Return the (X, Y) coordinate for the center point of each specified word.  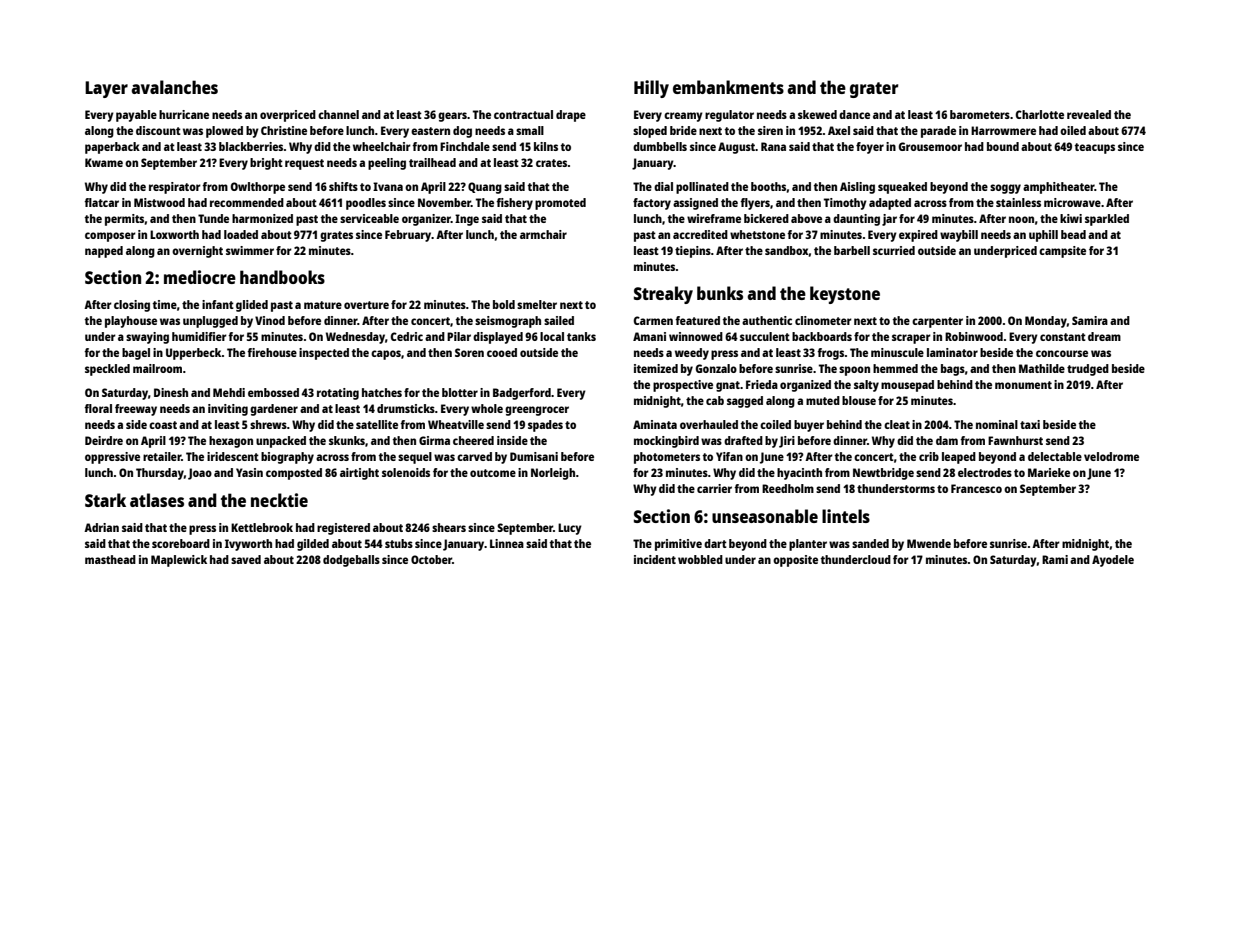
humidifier (199, 336)
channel (338, 114)
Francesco (976, 488)
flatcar (101, 202)
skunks (347, 440)
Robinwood (974, 336)
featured (697, 320)
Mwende (929, 543)
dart (715, 543)
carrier (714, 488)
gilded (313, 545)
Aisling (857, 188)
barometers (980, 114)
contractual (523, 114)
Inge (467, 220)
